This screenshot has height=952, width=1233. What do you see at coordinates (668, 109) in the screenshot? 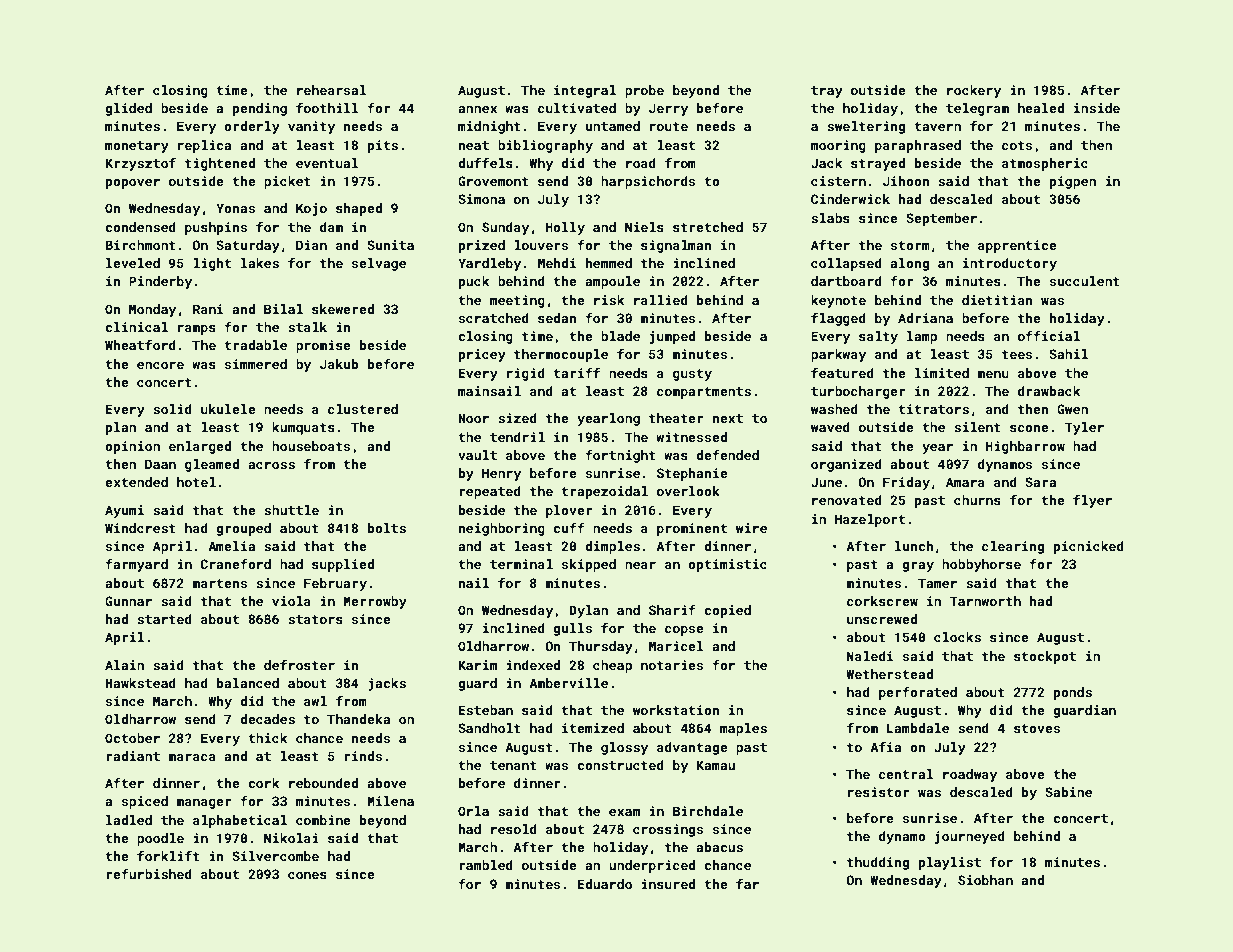
I see `Jerry` at bounding box center [668, 109].
